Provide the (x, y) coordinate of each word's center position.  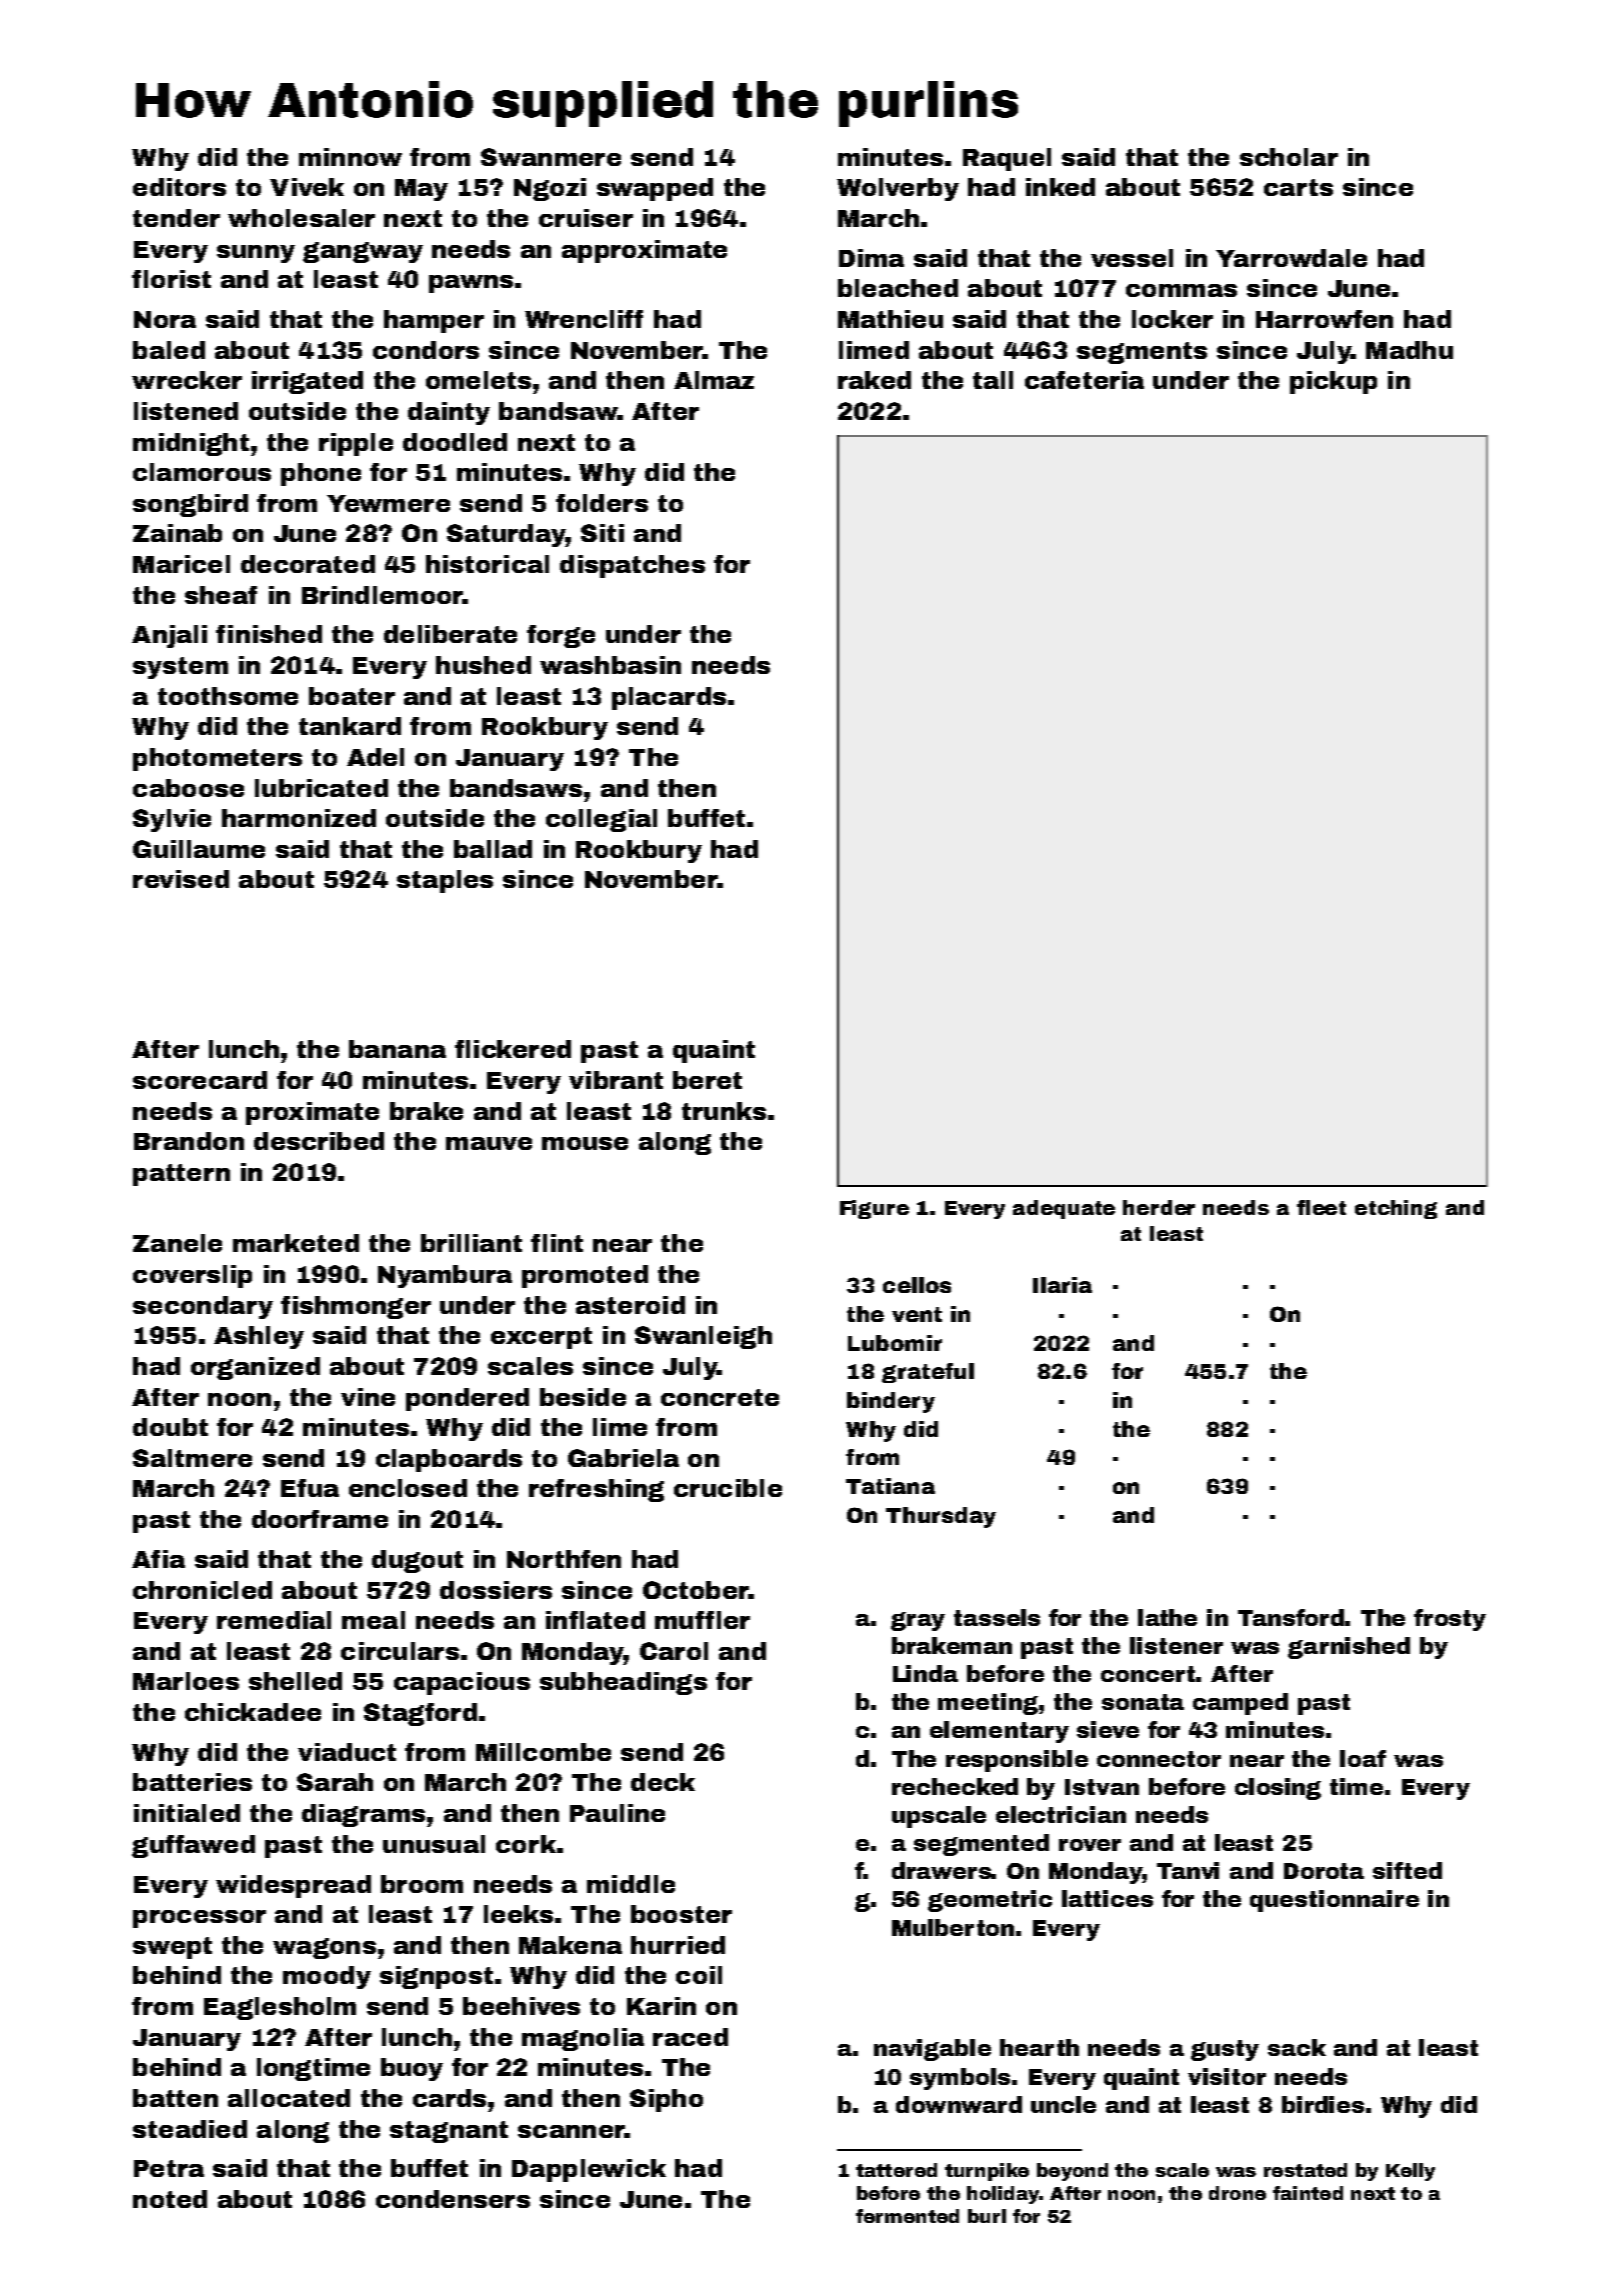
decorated (308, 564)
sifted (1407, 1870)
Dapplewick (589, 2170)
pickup (1333, 382)
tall (993, 380)
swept (172, 1948)
